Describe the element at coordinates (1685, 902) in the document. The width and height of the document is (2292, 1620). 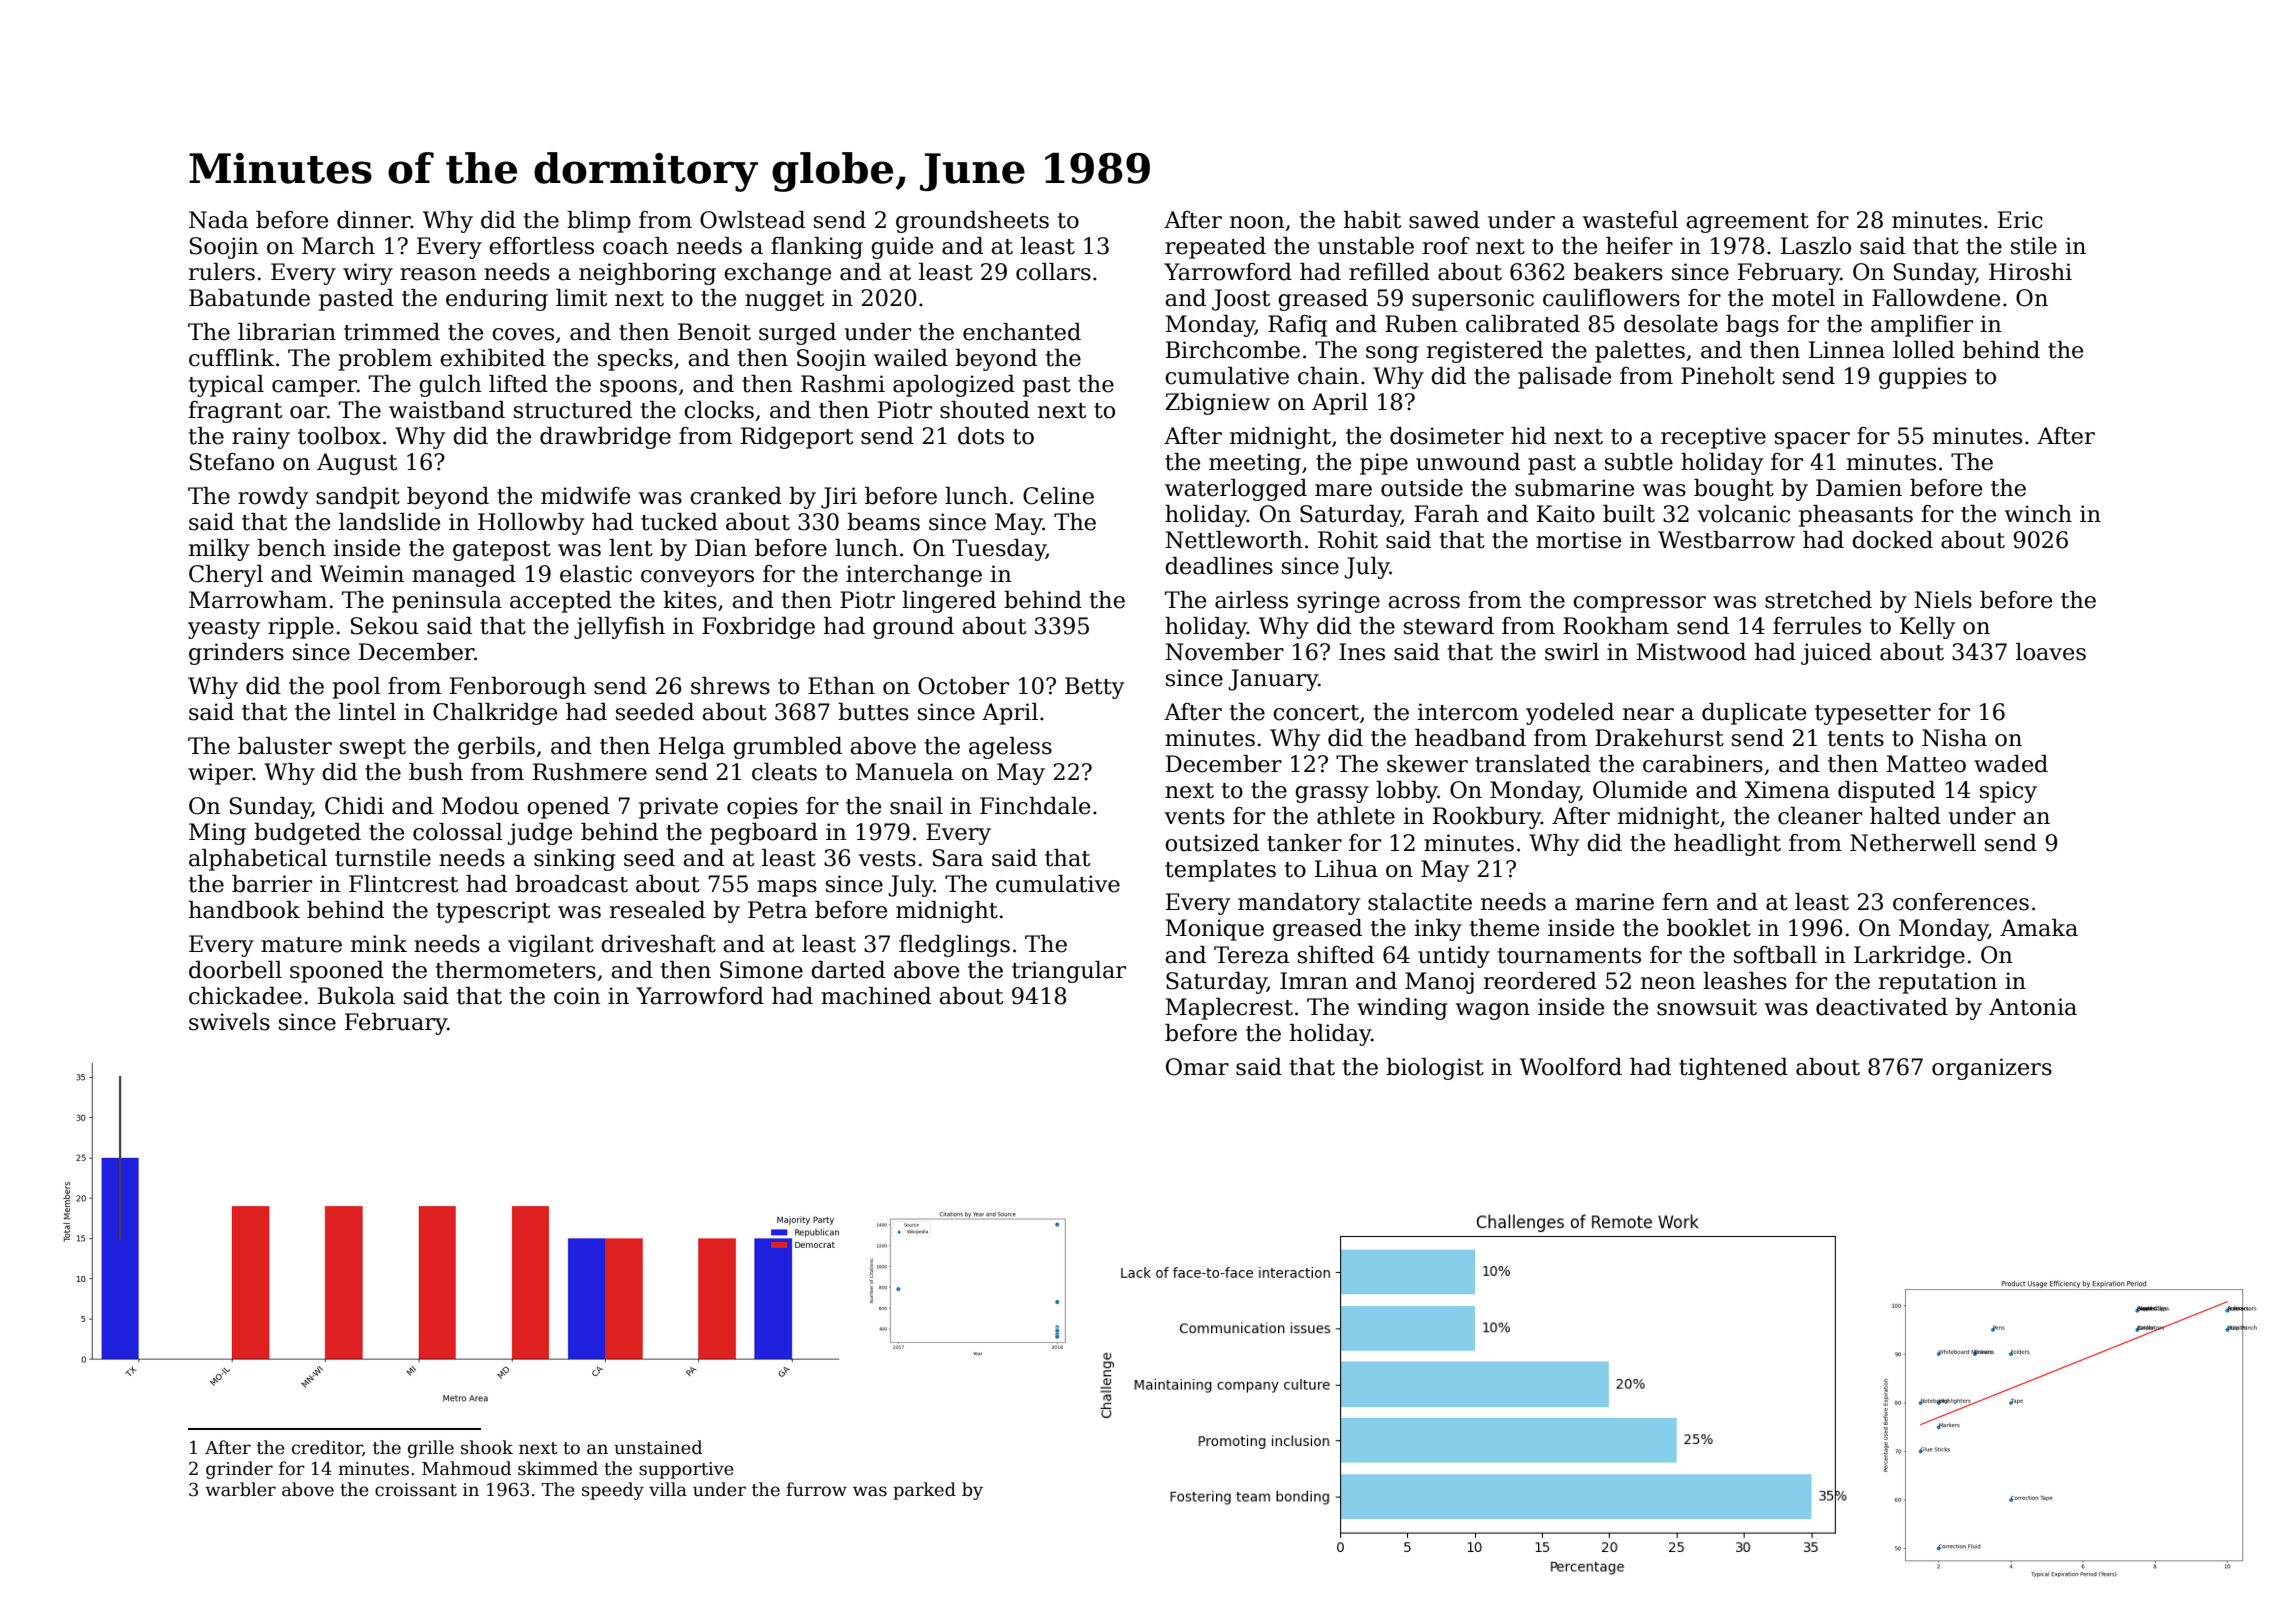
I see `fern` at that location.
